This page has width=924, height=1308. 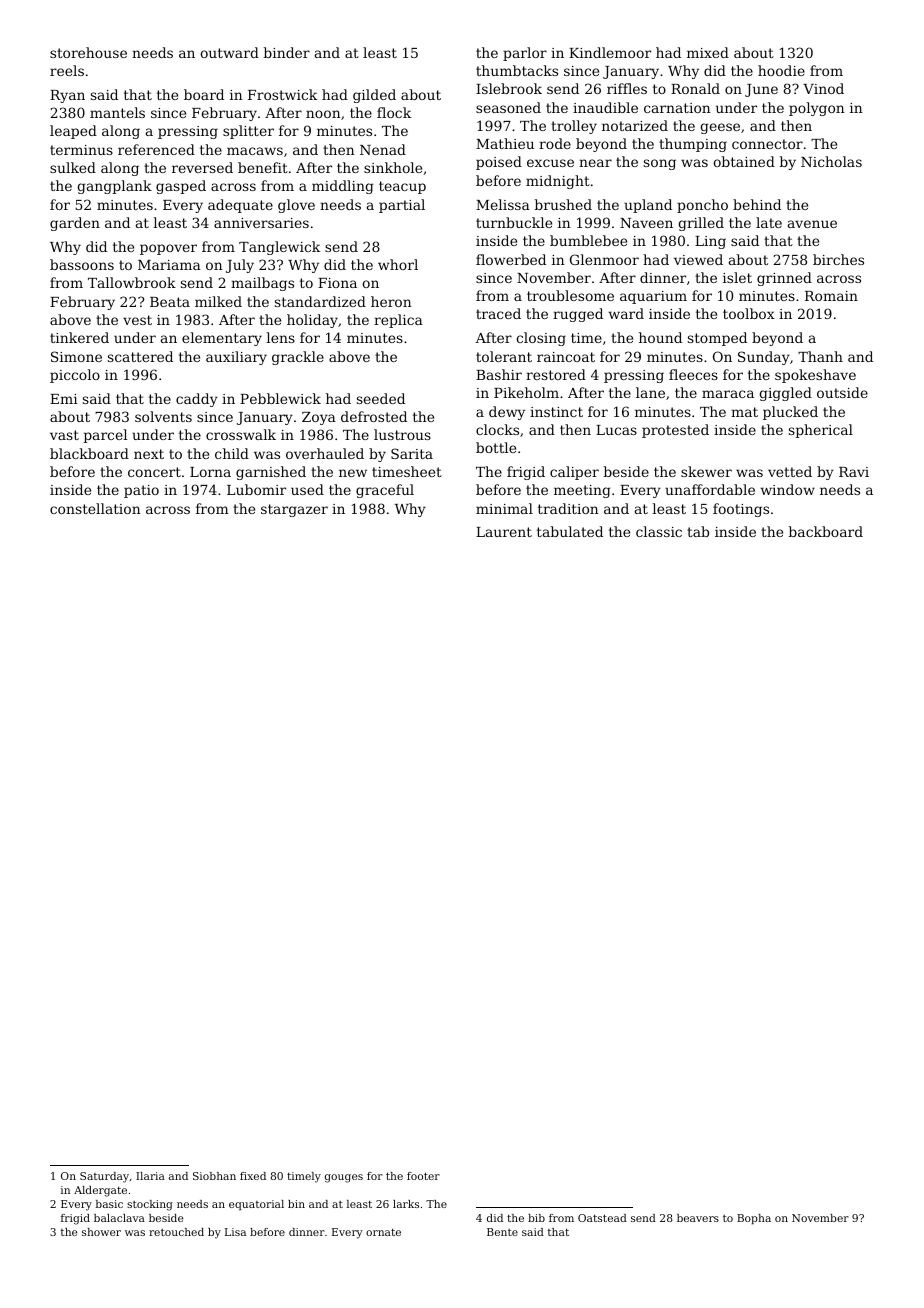 I want to click on storehouse, so click(x=88, y=52).
